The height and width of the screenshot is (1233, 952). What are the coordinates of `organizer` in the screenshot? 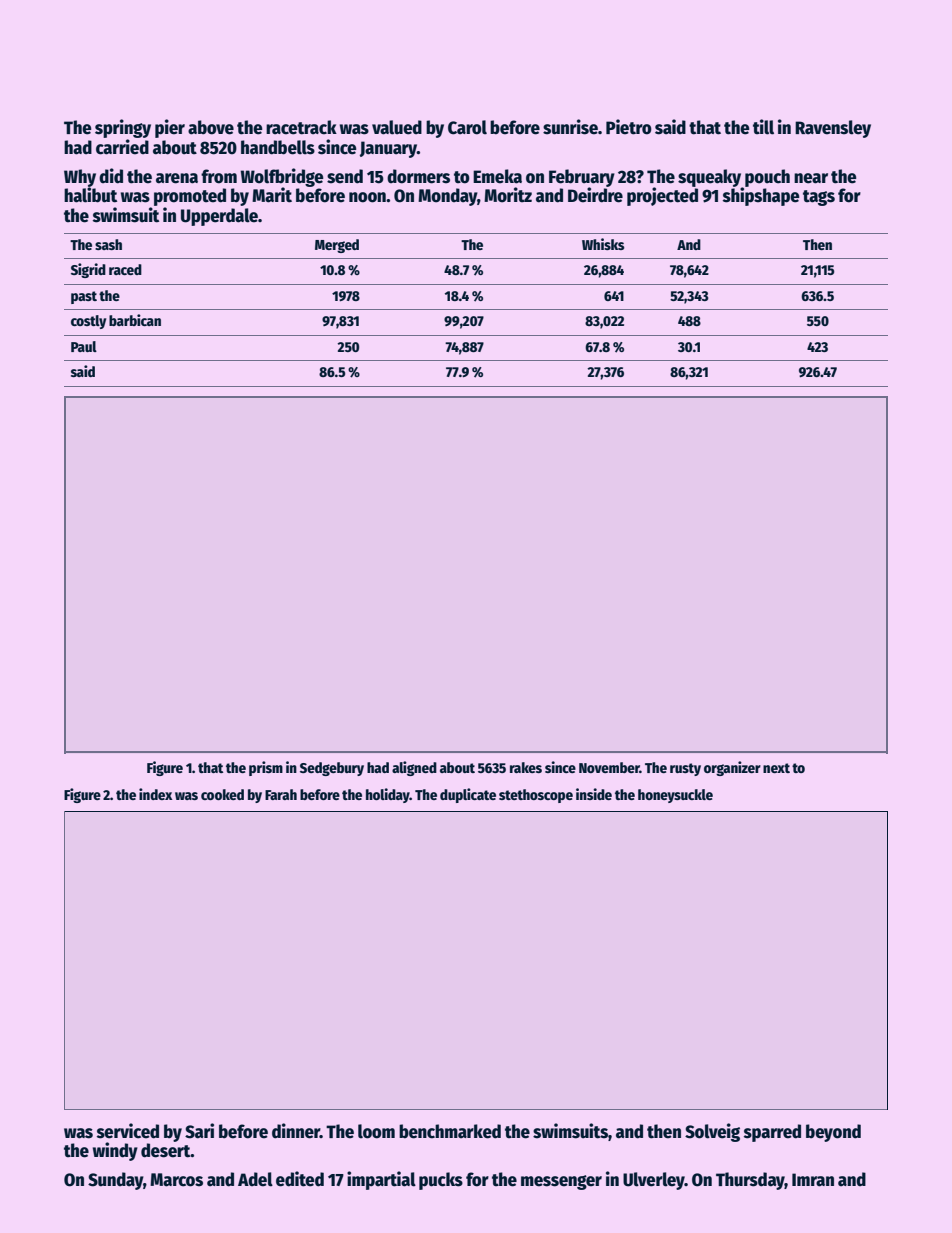 It's located at (732, 768).
